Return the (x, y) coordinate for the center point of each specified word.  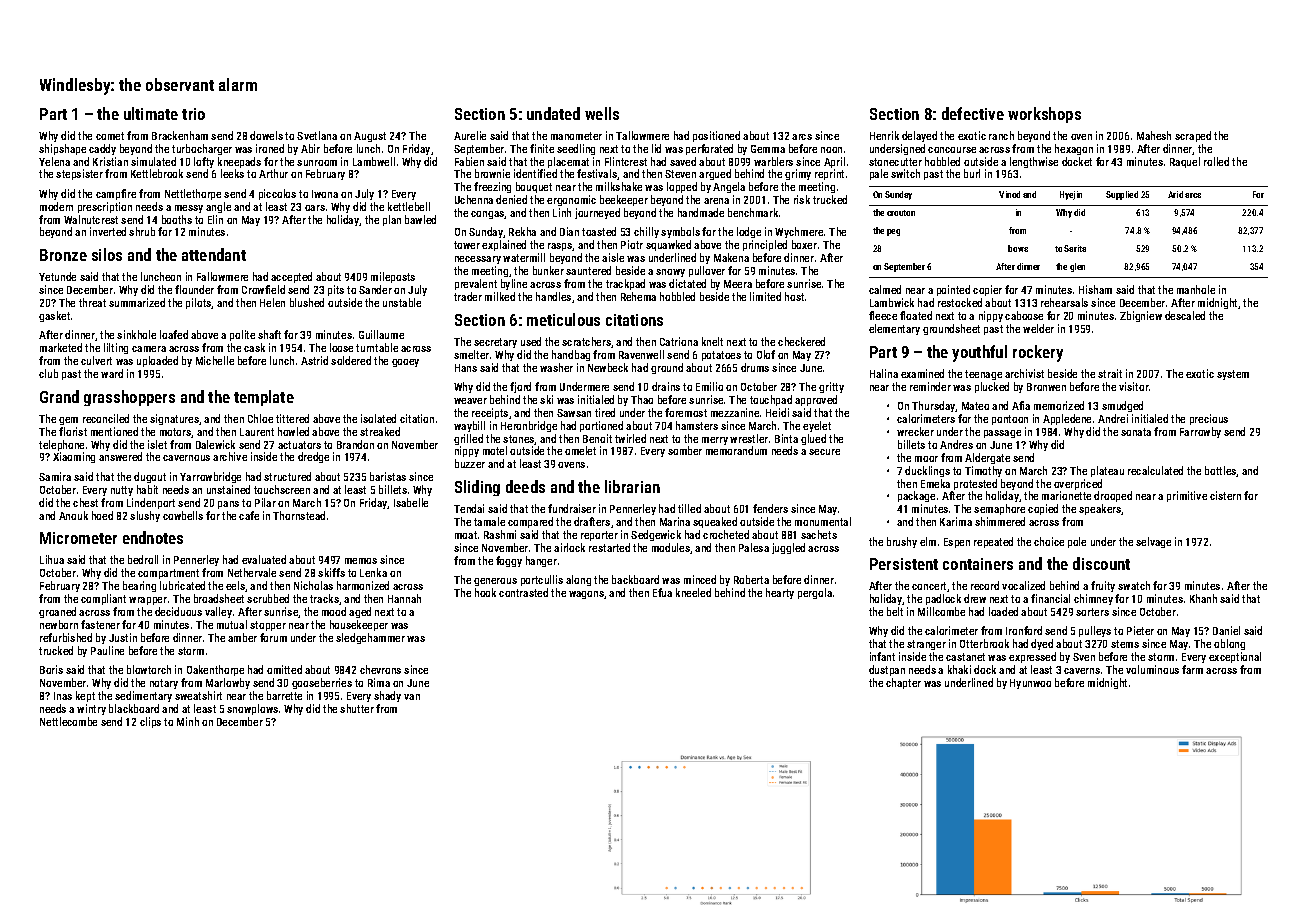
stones (519, 440)
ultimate (151, 113)
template (264, 398)
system (1233, 375)
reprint (829, 174)
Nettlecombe (68, 721)
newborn (59, 624)
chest (85, 502)
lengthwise (1034, 162)
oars (315, 208)
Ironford (1024, 630)
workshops (1044, 115)
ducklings (927, 471)
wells (602, 113)
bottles (1221, 471)
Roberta (751, 579)
